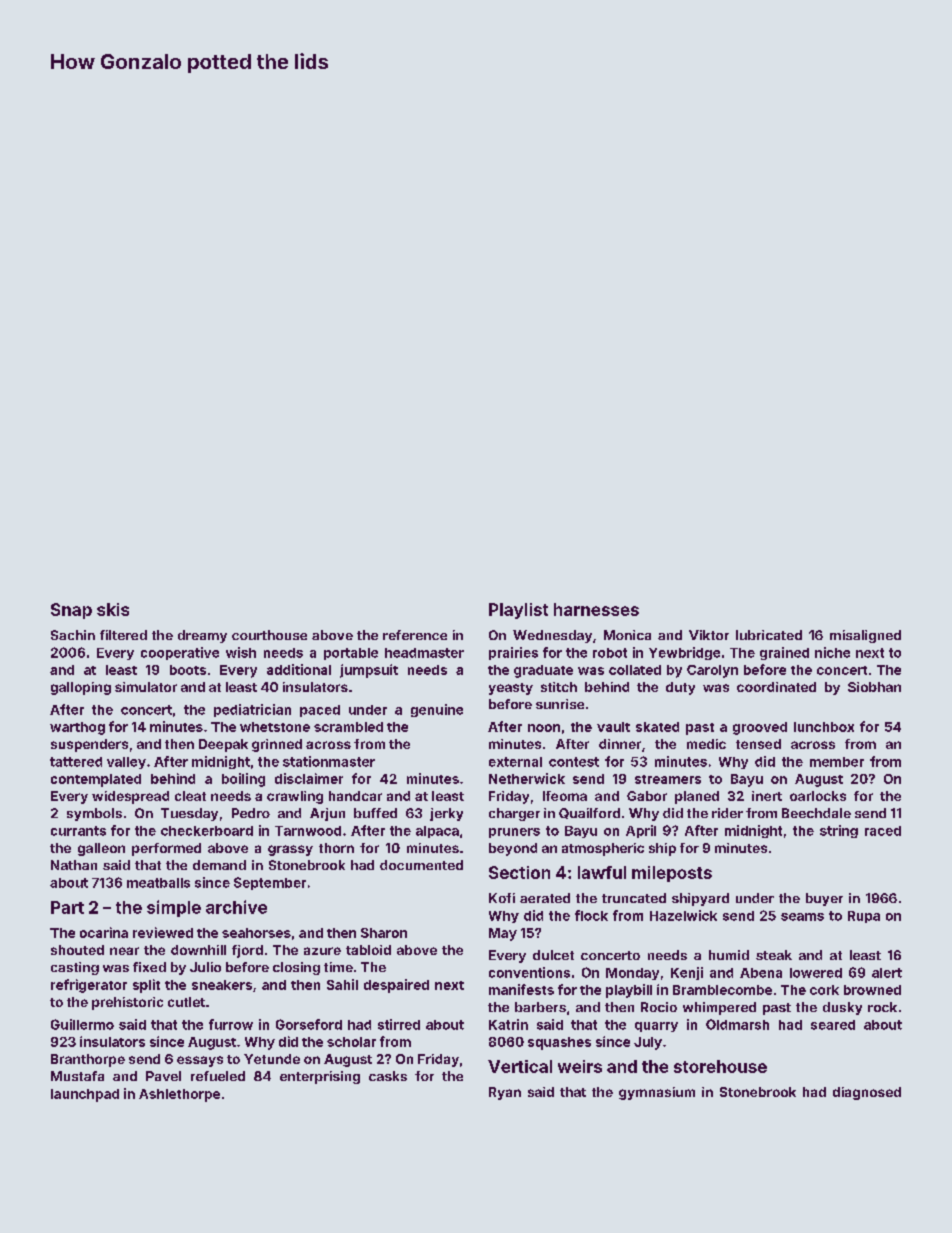 This page has height=1233, width=952. What do you see at coordinates (71, 611) in the page?
I see `Snap` at bounding box center [71, 611].
